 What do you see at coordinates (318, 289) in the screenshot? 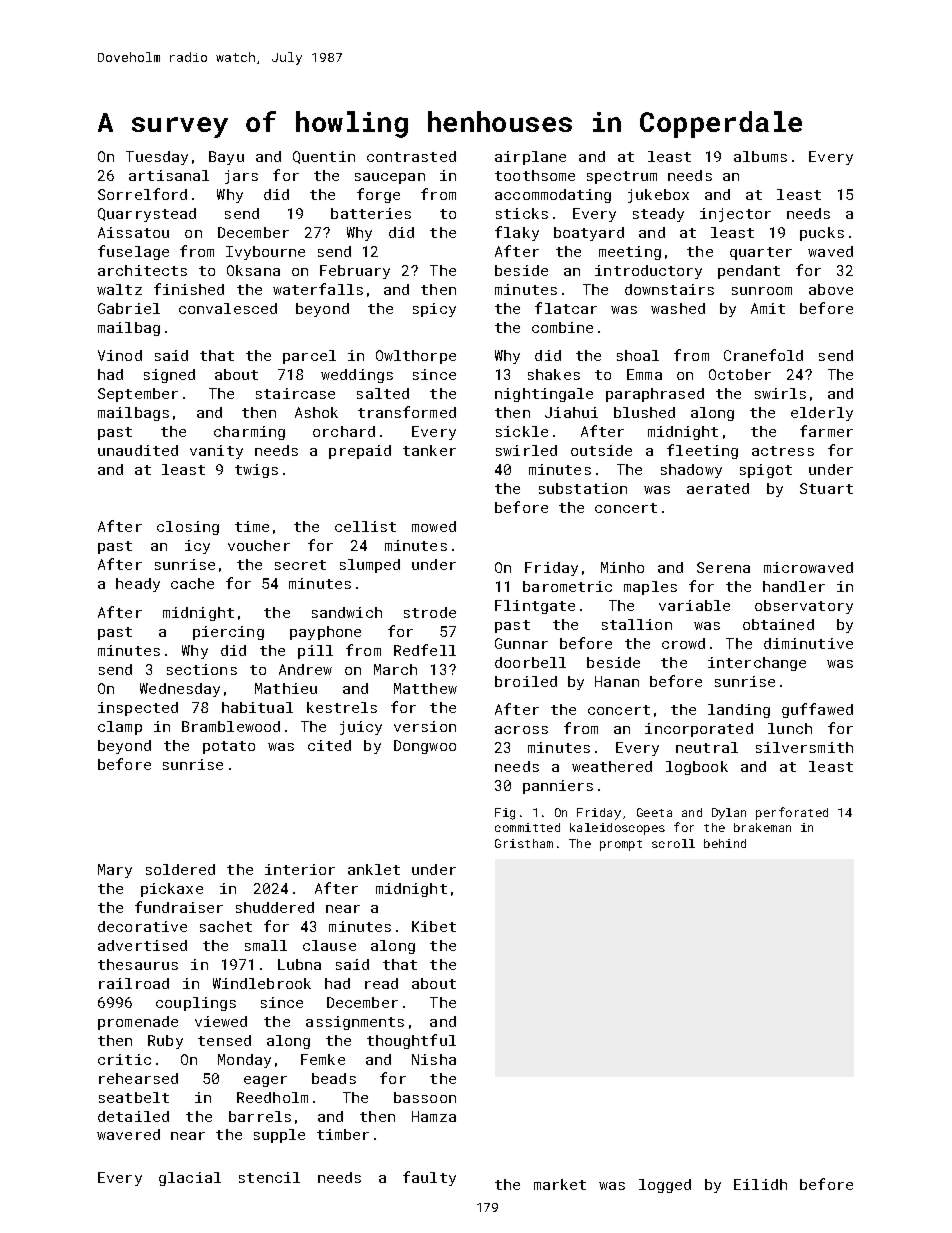
I see `waterfalls` at bounding box center [318, 289].
